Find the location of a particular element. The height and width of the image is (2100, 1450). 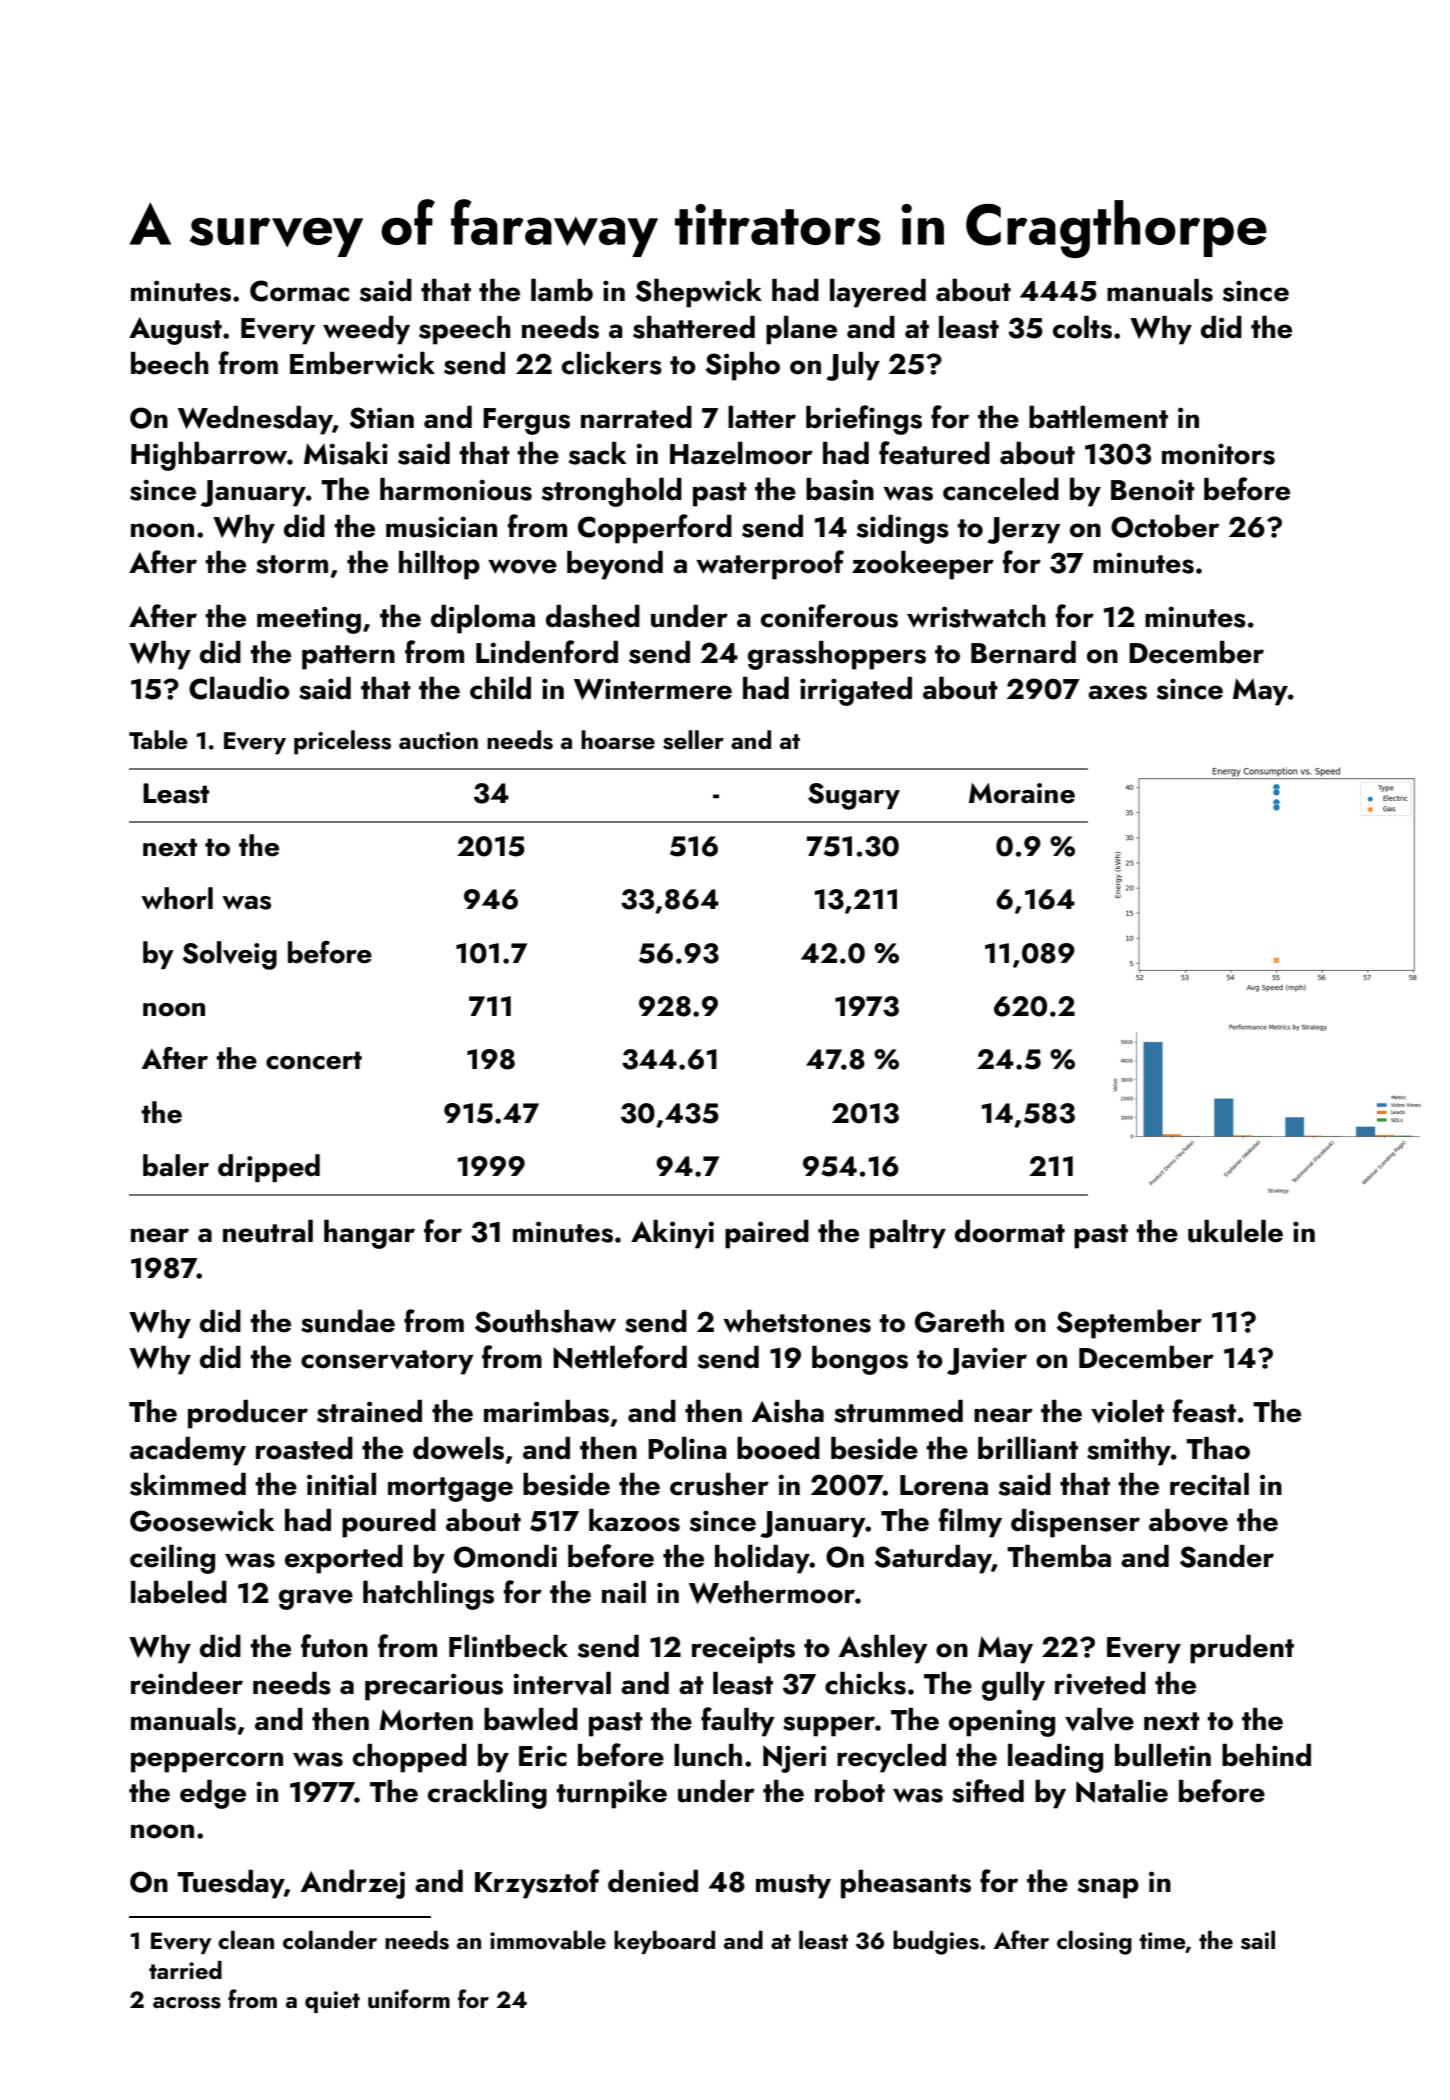

pheasants is located at coordinates (906, 1884).
